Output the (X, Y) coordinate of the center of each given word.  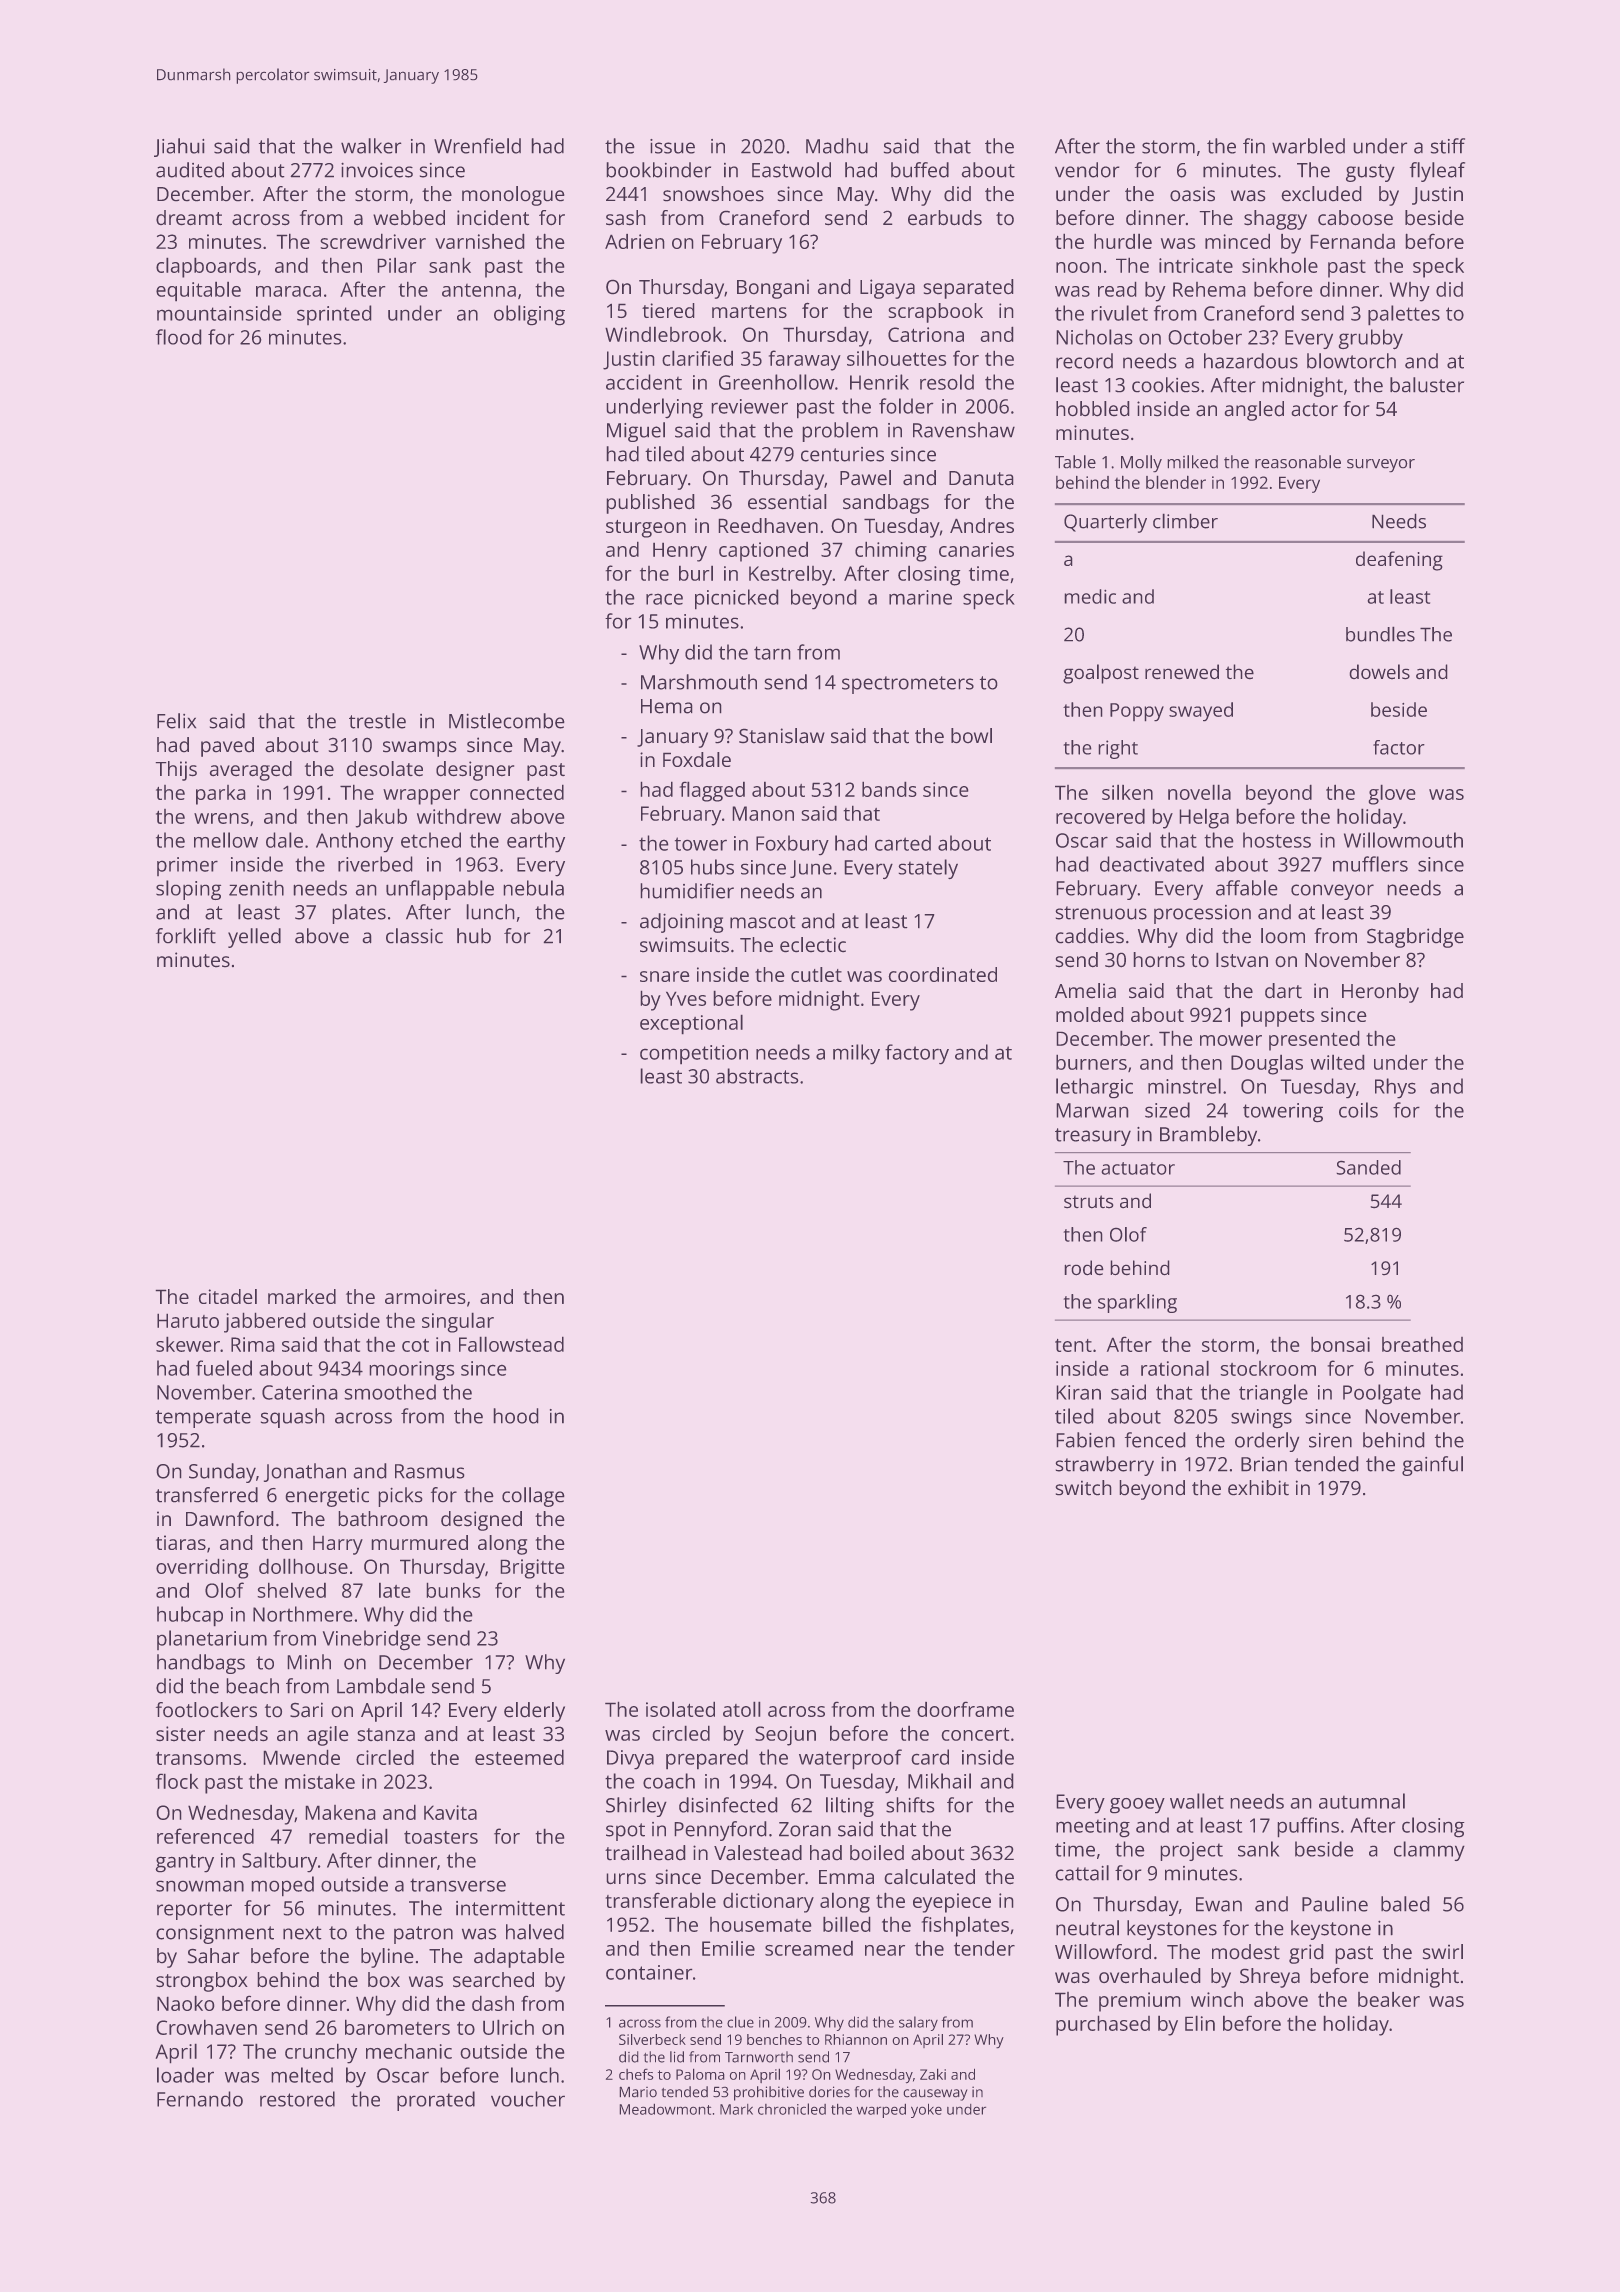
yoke (926, 2111)
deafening (1399, 561)
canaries (976, 549)
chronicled (792, 2109)
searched (493, 1979)
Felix (176, 721)
